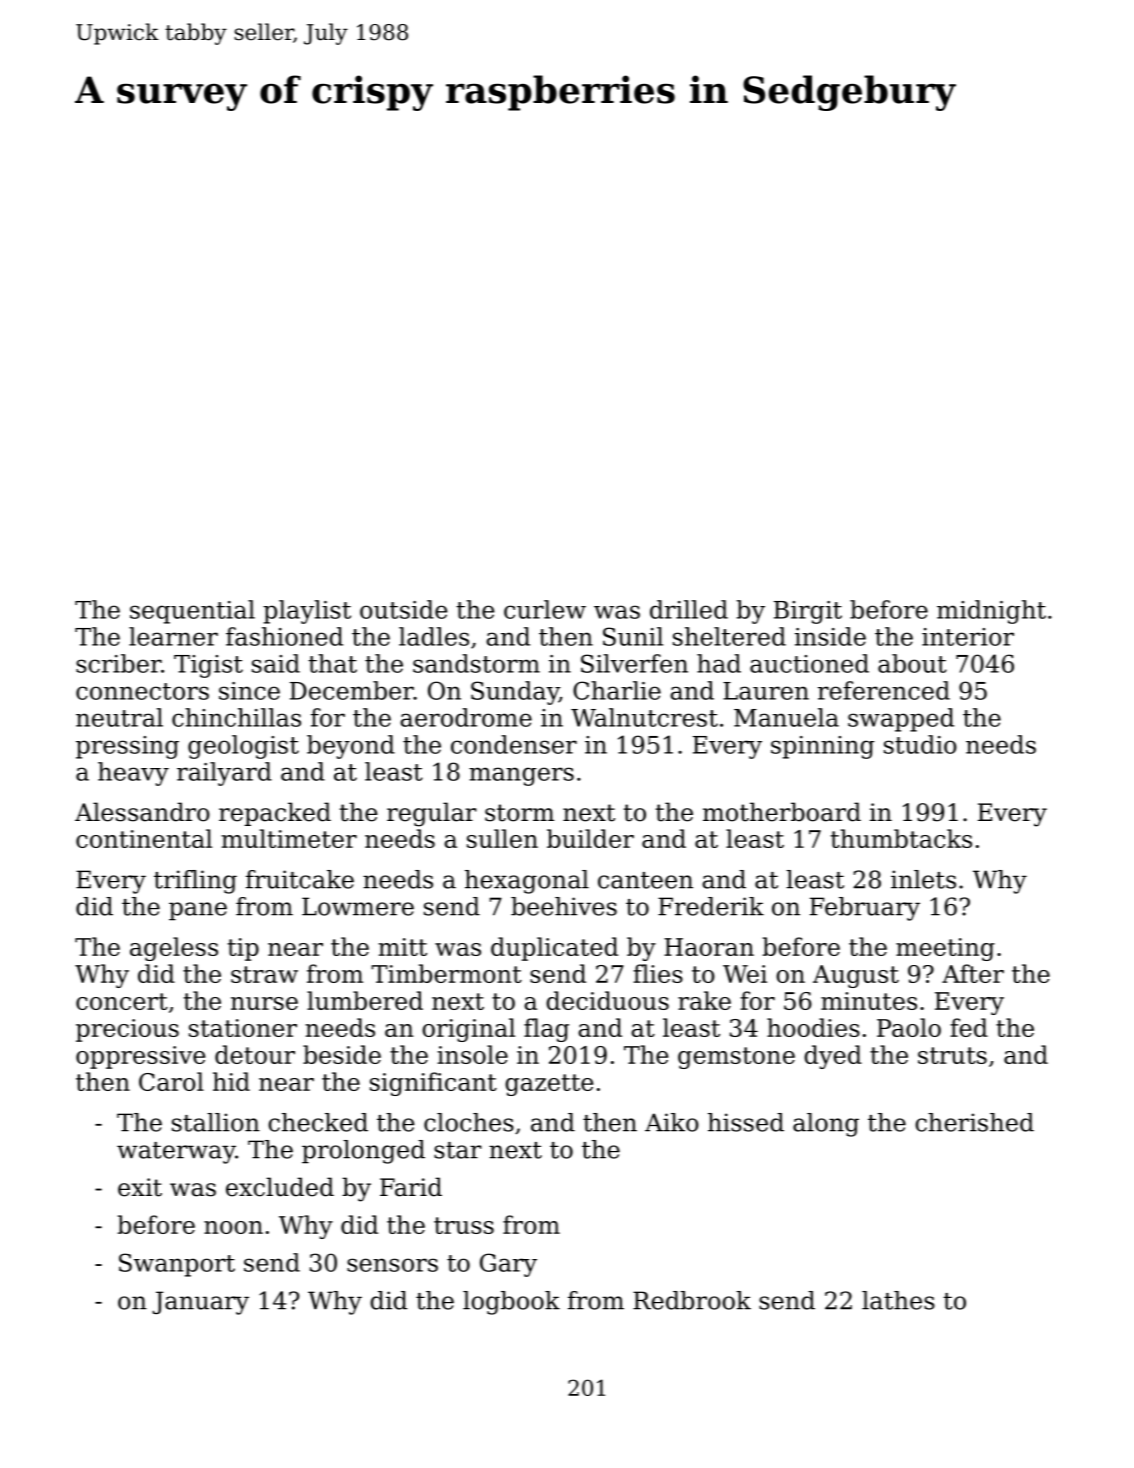 Image resolution: width=1134 pixels, height=1468 pixels. What do you see at coordinates (974, 1122) in the screenshot?
I see `cherished` at bounding box center [974, 1122].
